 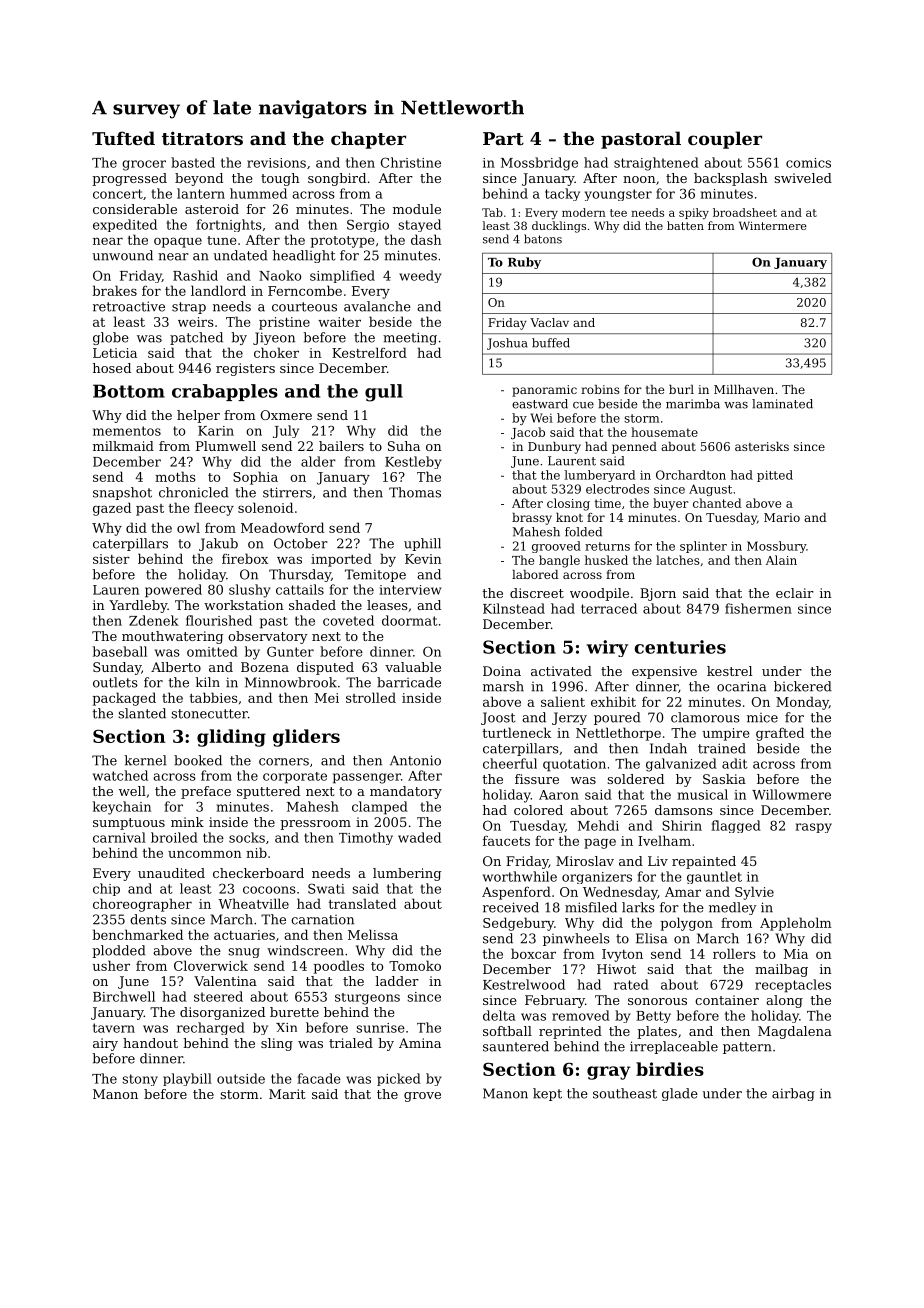 What do you see at coordinates (736, 826) in the document?
I see `flagged` at bounding box center [736, 826].
